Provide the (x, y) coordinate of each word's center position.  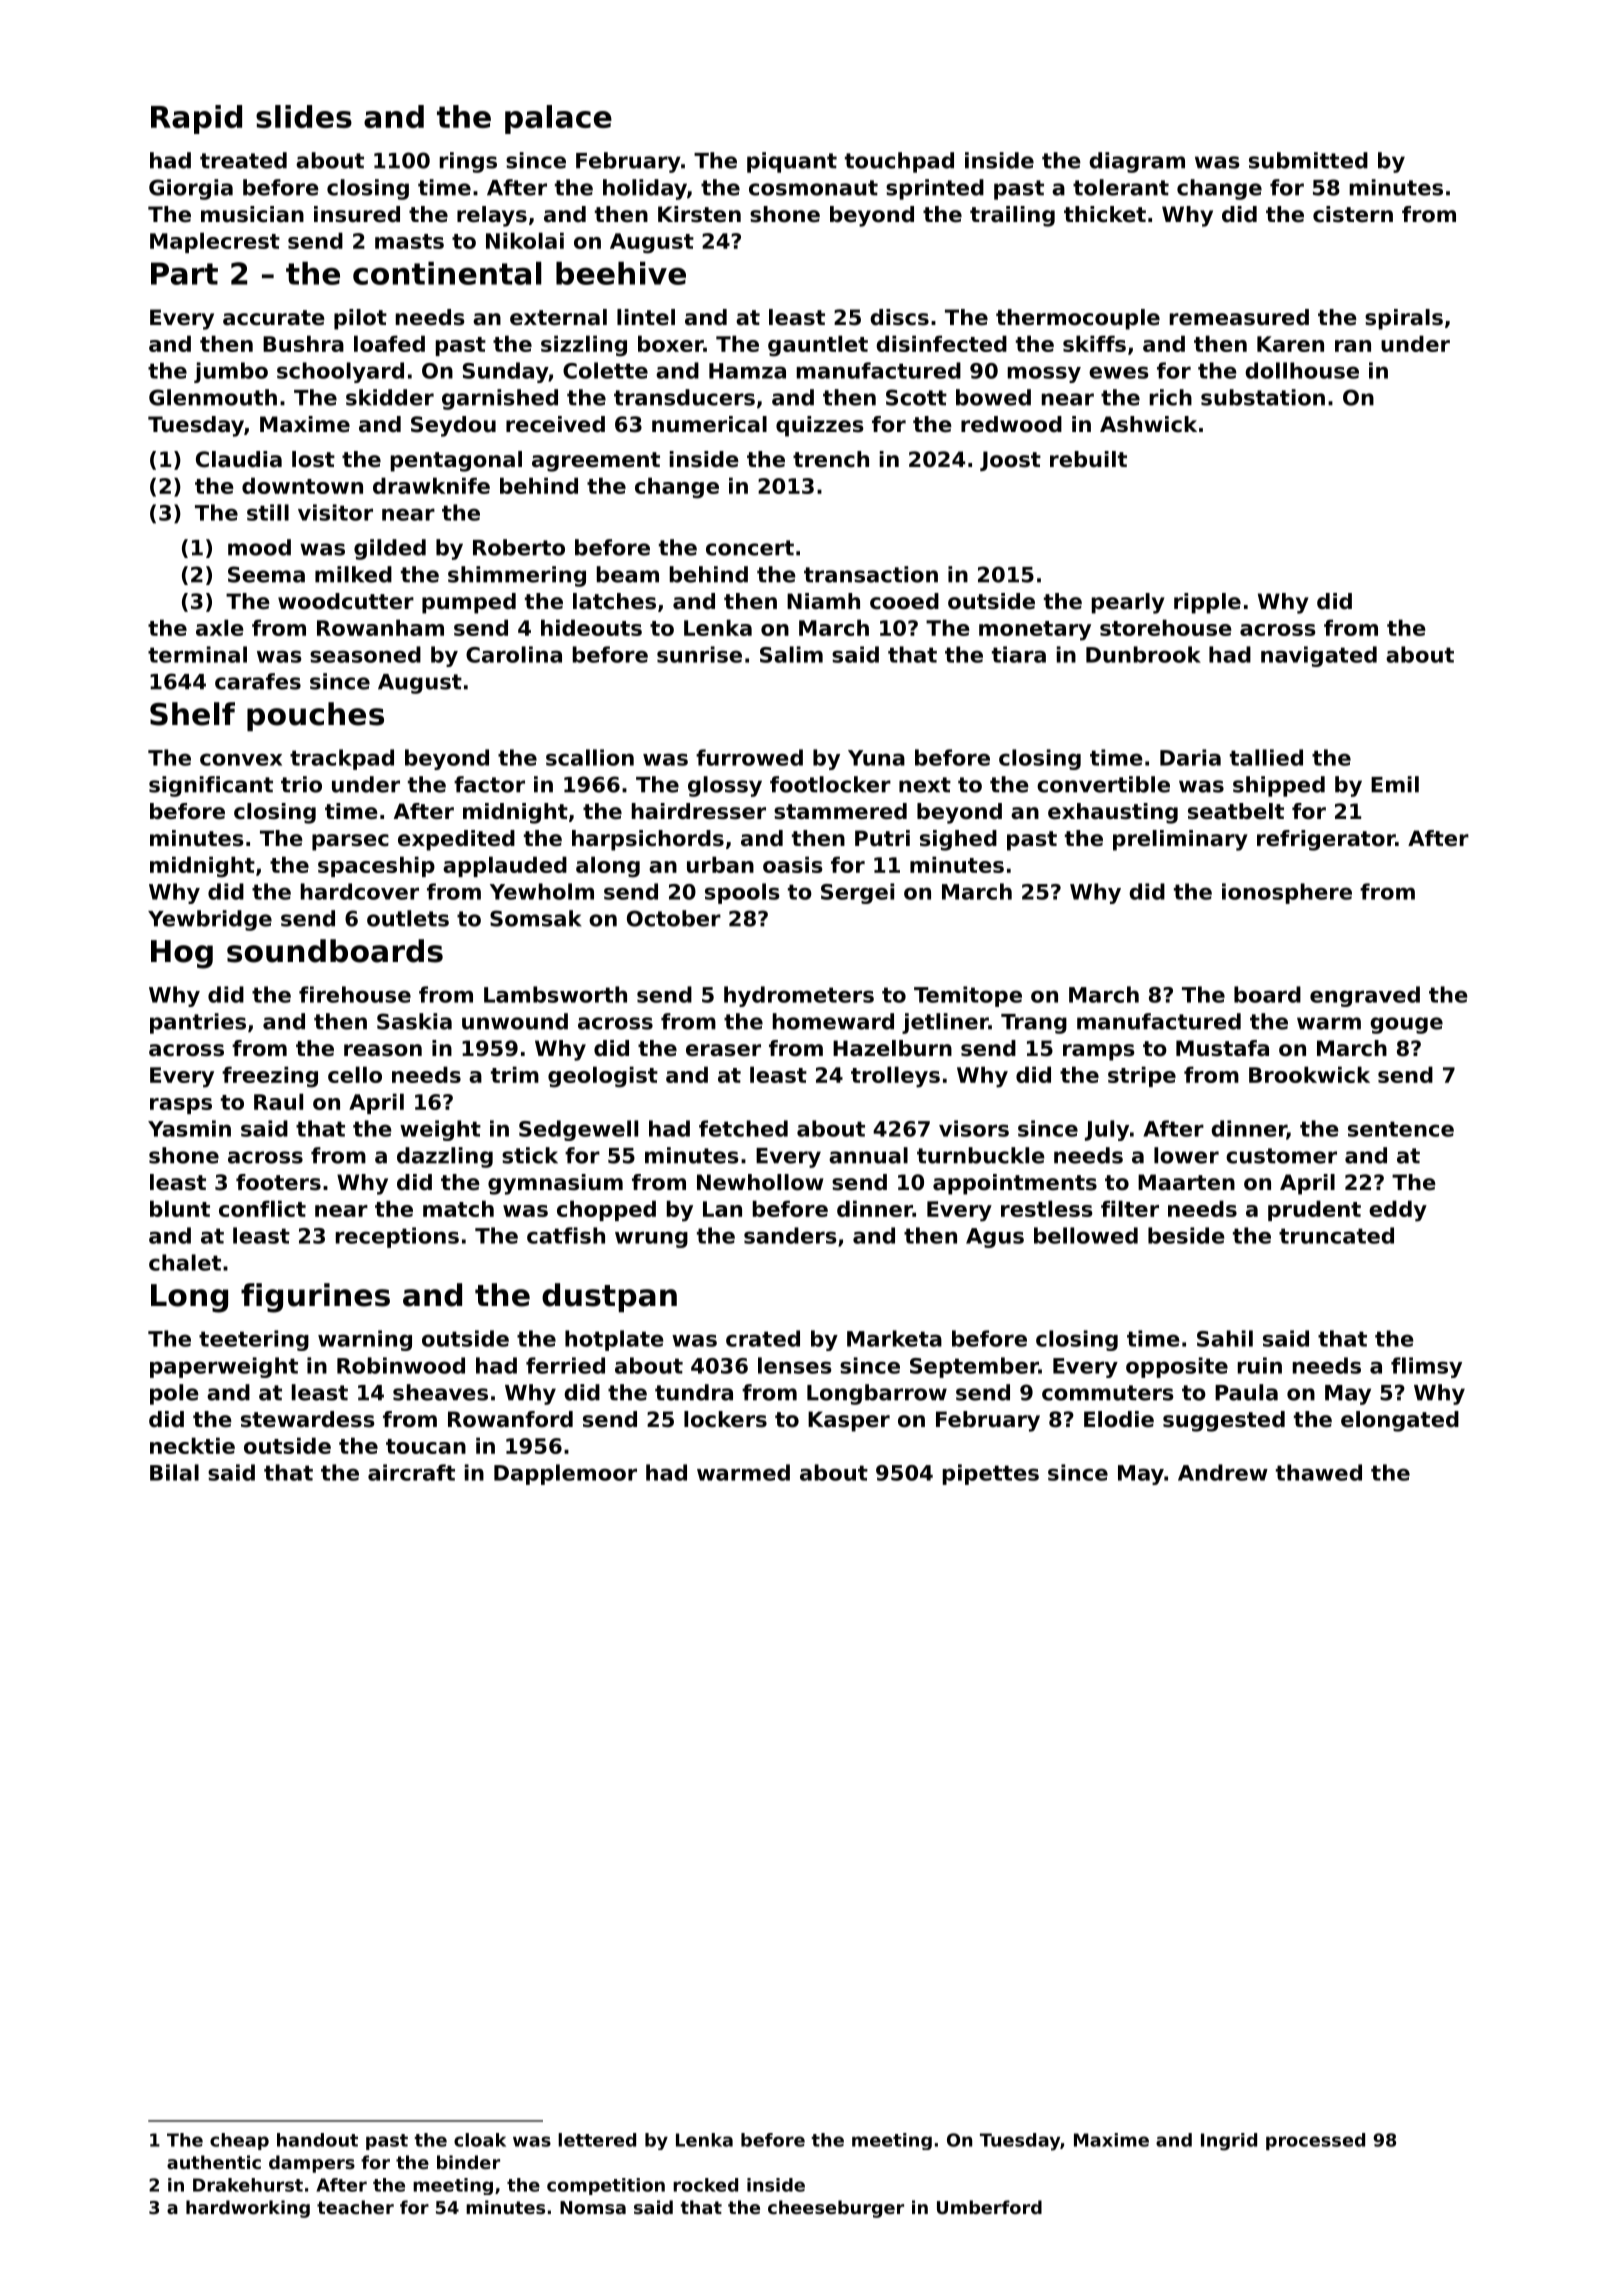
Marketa (894, 1338)
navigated (1319, 656)
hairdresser (699, 811)
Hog (182, 954)
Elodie (1119, 1419)
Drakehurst (248, 2185)
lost (313, 459)
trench (831, 459)
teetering (254, 1340)
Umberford (989, 2207)
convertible (1103, 784)
